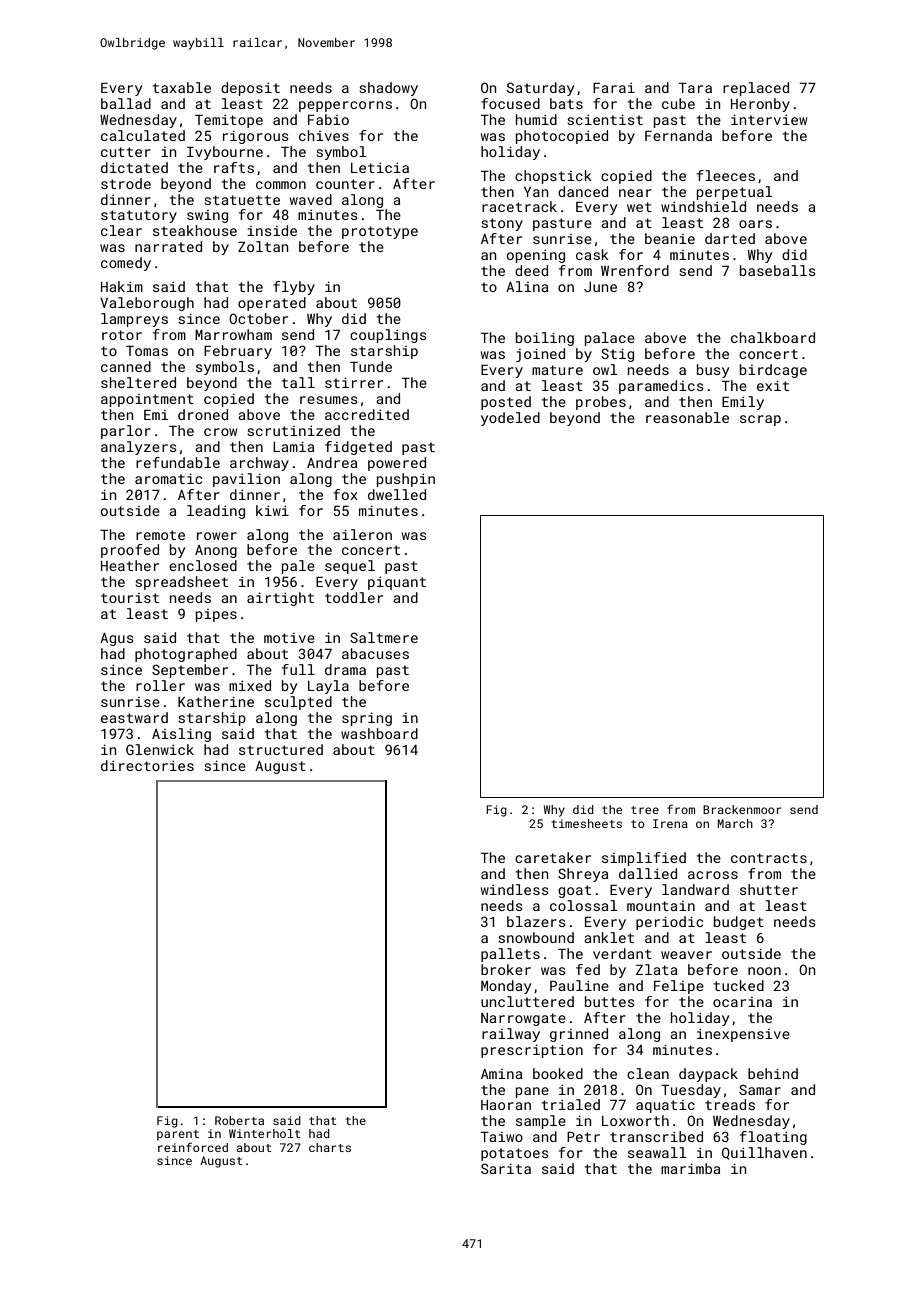 Image resolution: width=924 pixels, height=1308 pixels. Describe the element at coordinates (281, 749) in the screenshot. I see `structured` at that location.
